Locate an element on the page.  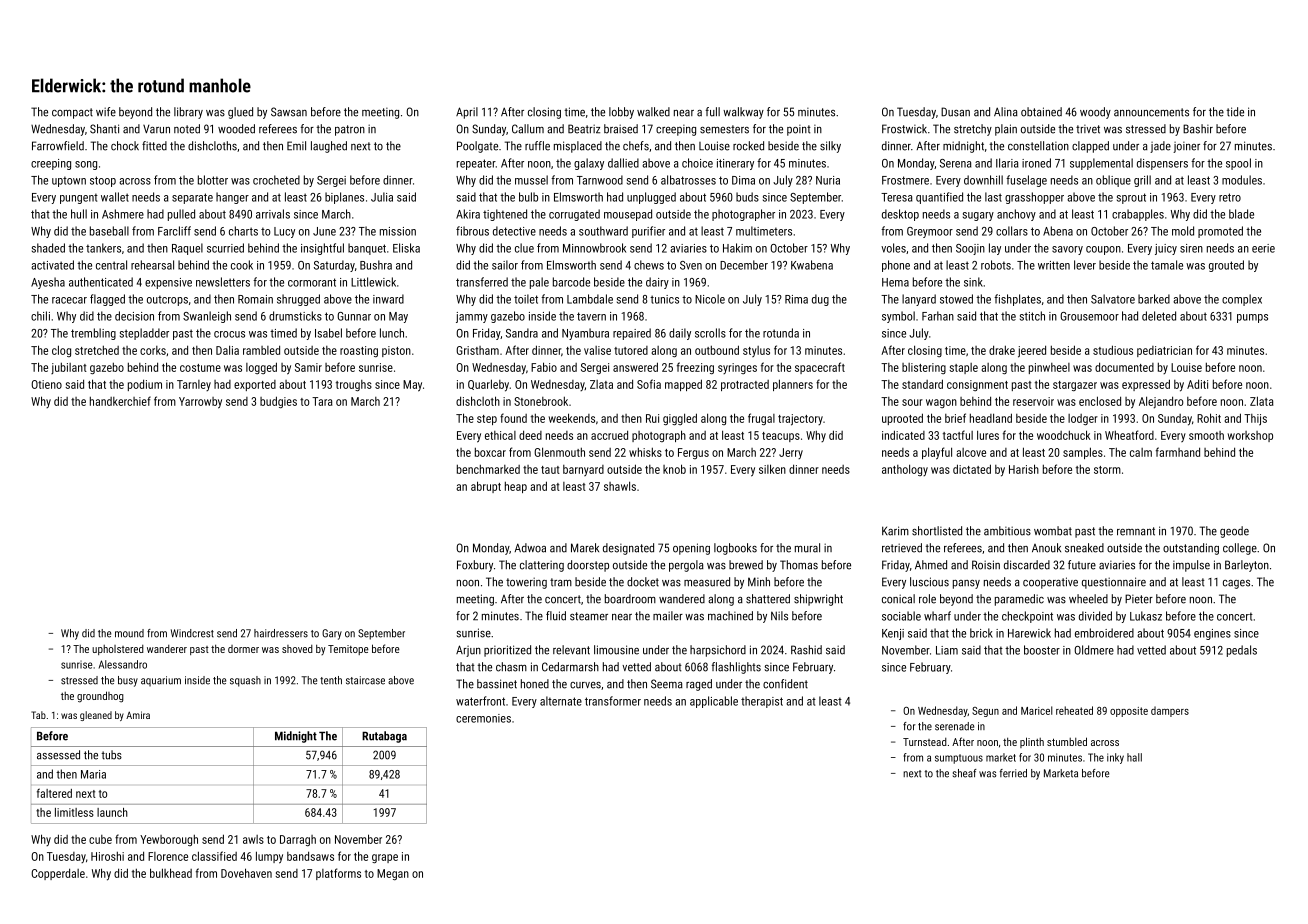
pedals is located at coordinates (1242, 651).
